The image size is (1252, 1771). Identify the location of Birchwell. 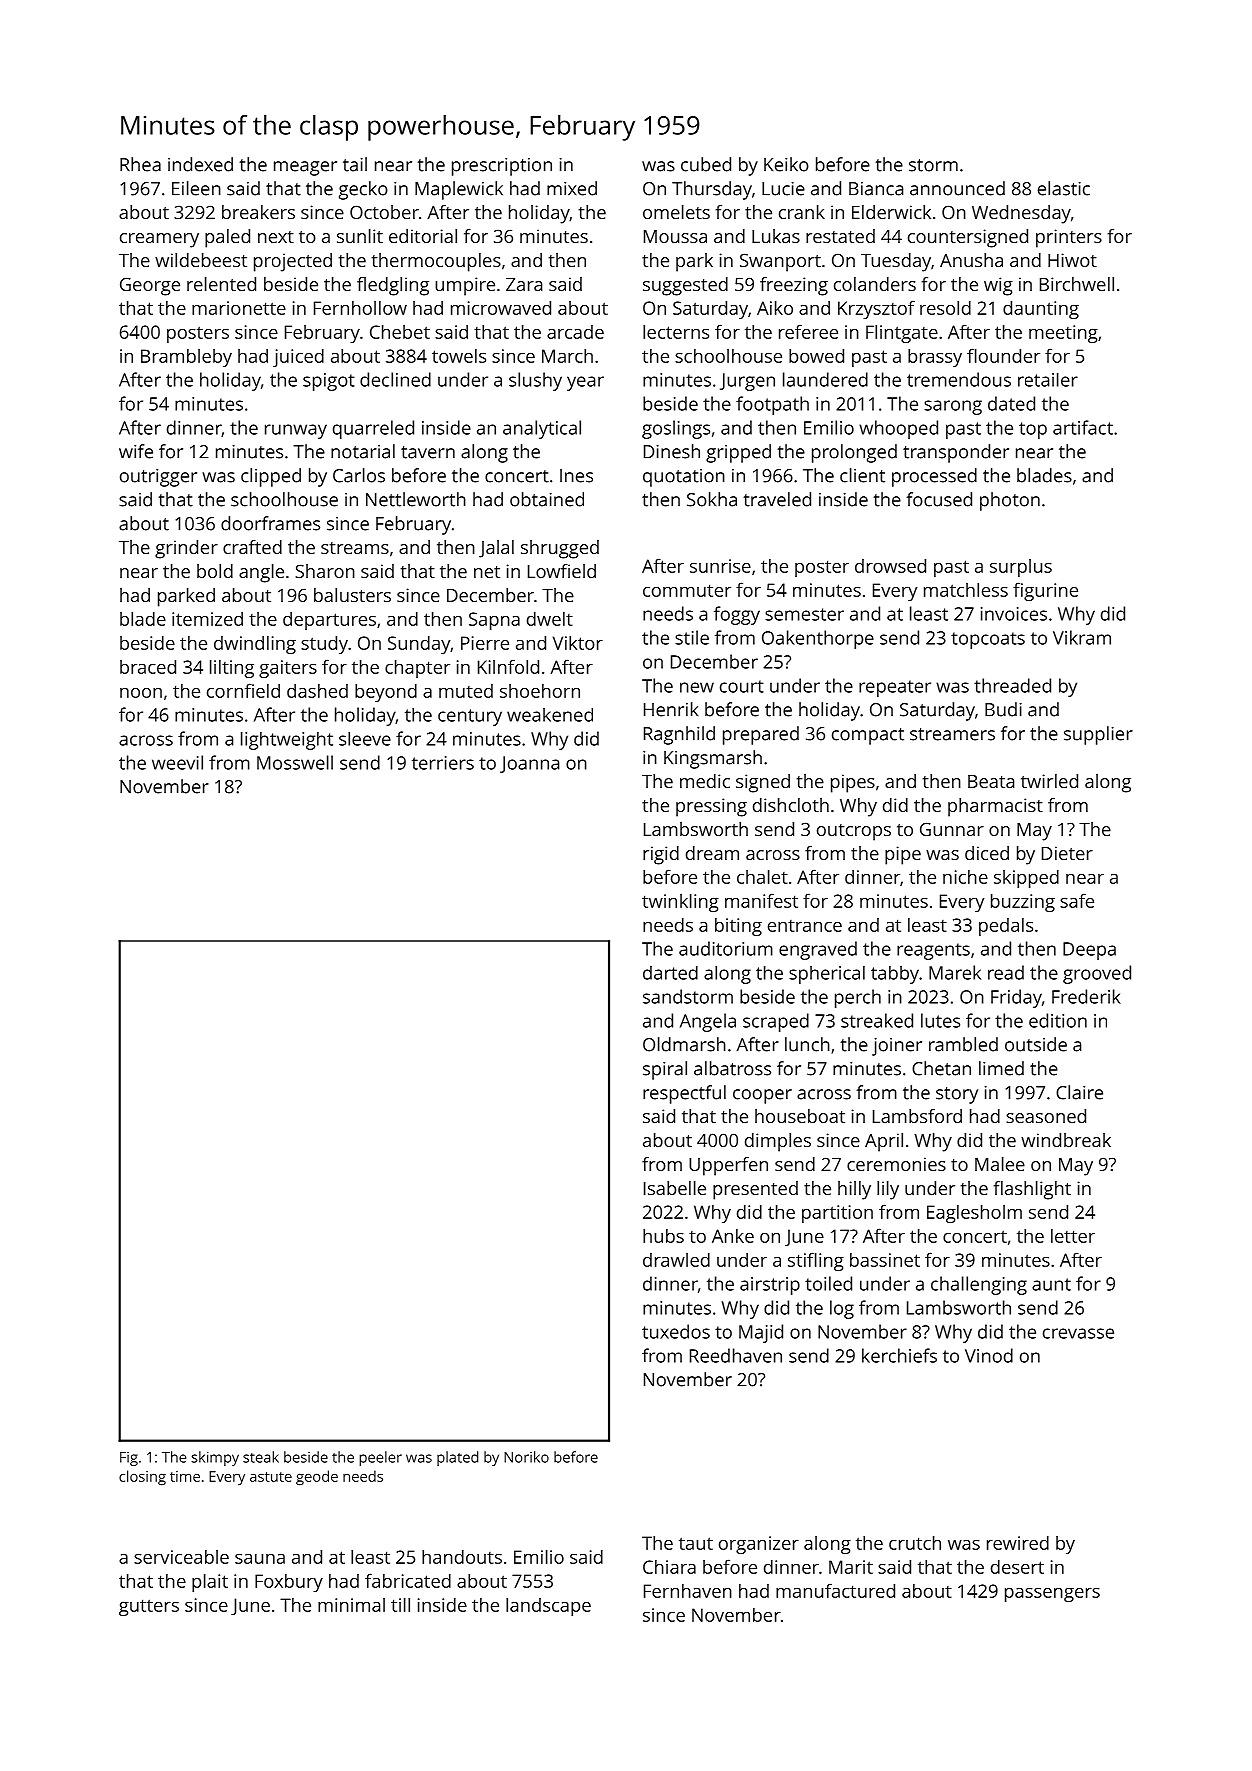
(1077, 284).
